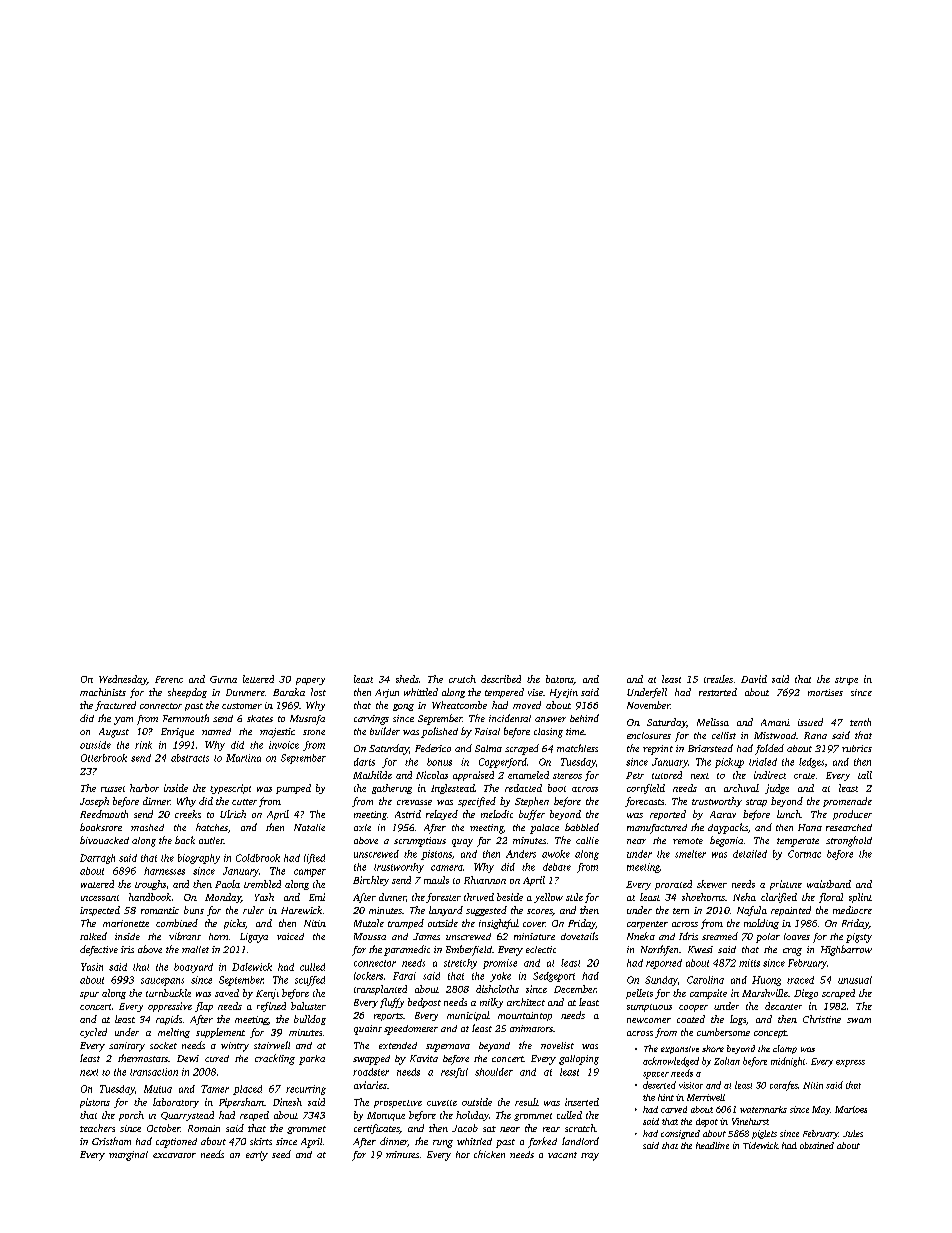  What do you see at coordinates (859, 938) in the screenshot?
I see `pigsty` at bounding box center [859, 938].
